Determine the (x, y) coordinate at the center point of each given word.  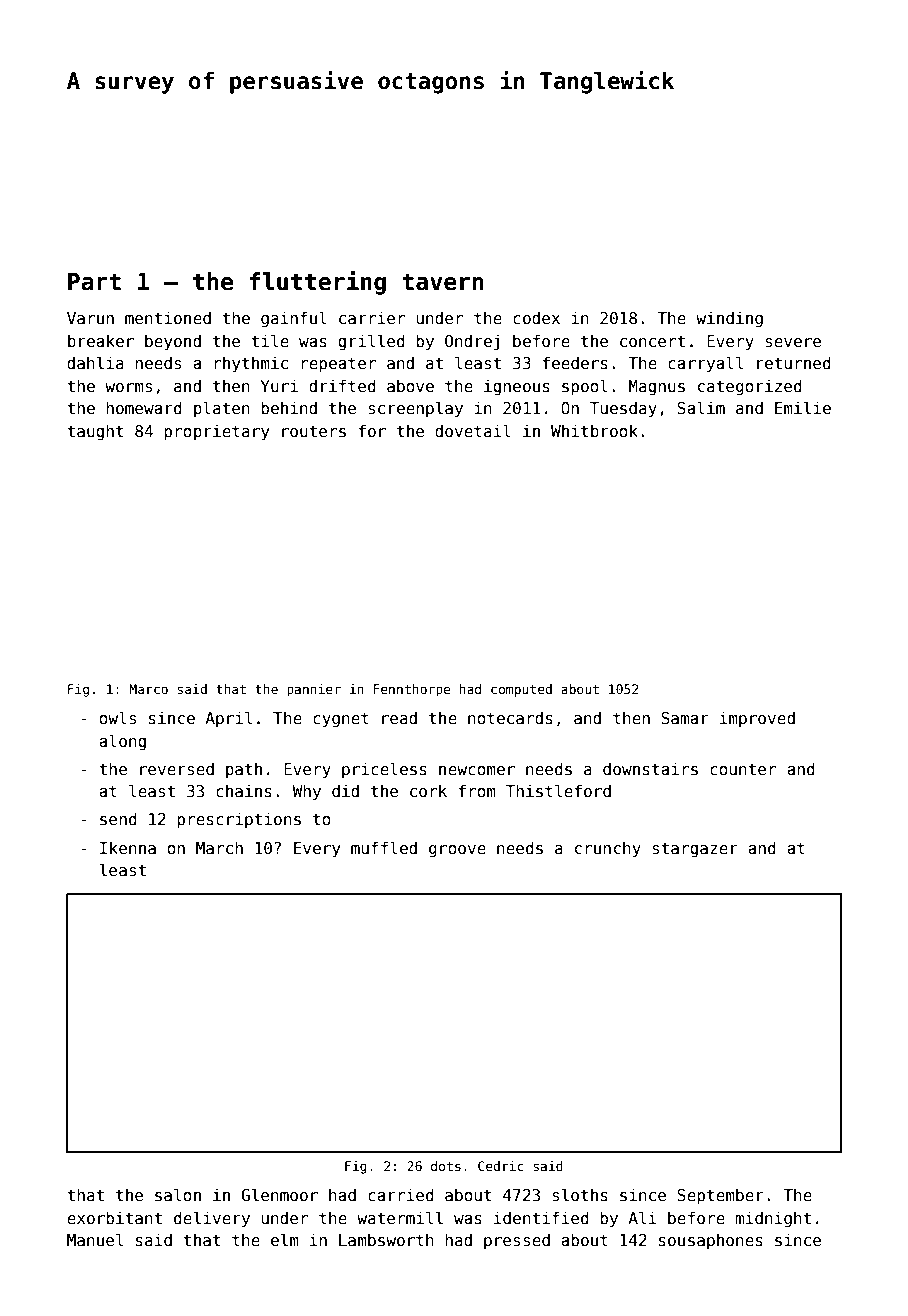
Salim (701, 408)
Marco (149, 689)
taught (95, 432)
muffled (384, 847)
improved (757, 719)
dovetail (473, 430)
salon (178, 1195)
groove (457, 851)
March (219, 847)
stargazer (695, 850)
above (410, 386)
